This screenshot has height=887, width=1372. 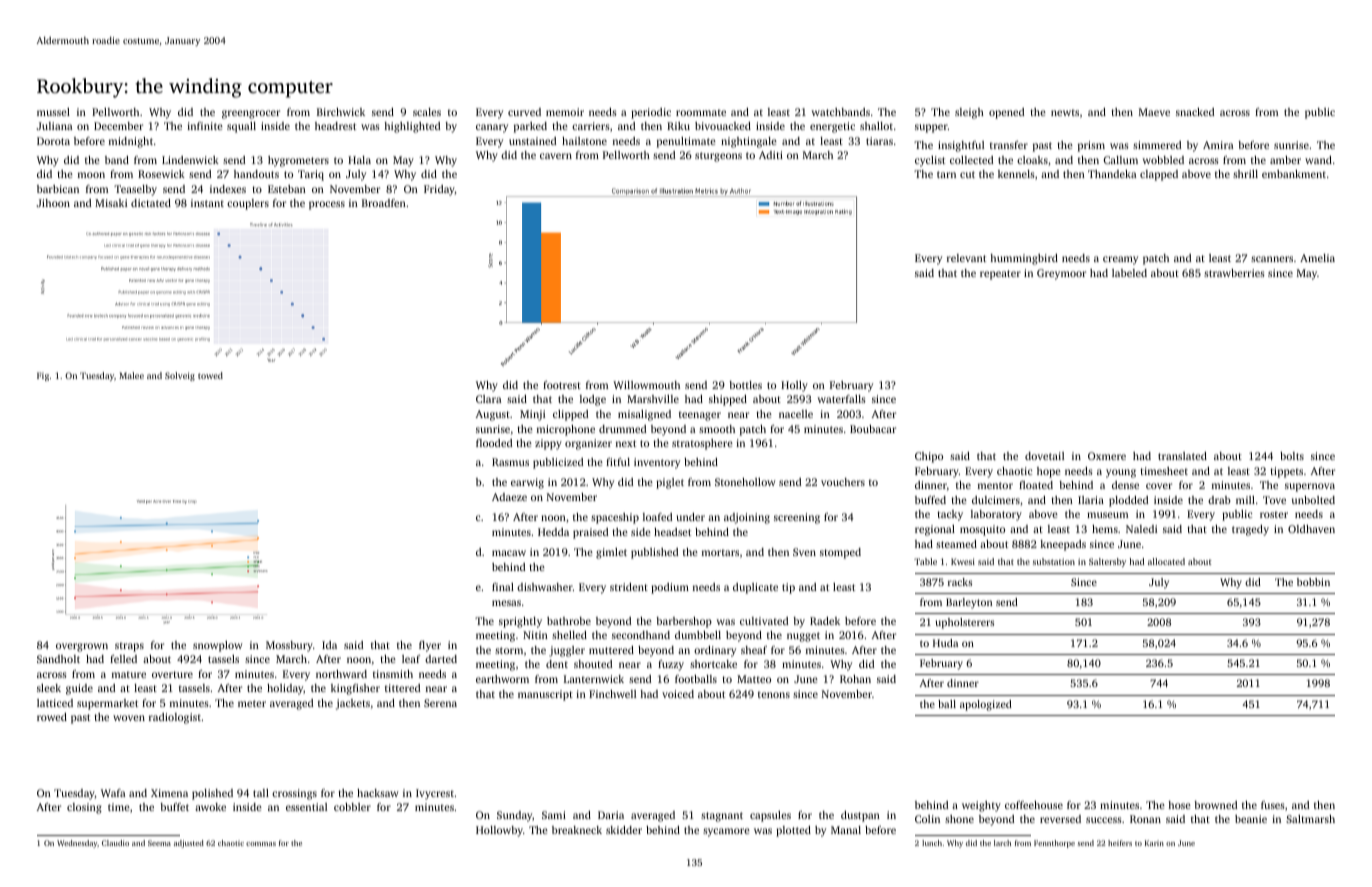 What do you see at coordinates (969, 113) in the screenshot?
I see `sleigh` at bounding box center [969, 113].
